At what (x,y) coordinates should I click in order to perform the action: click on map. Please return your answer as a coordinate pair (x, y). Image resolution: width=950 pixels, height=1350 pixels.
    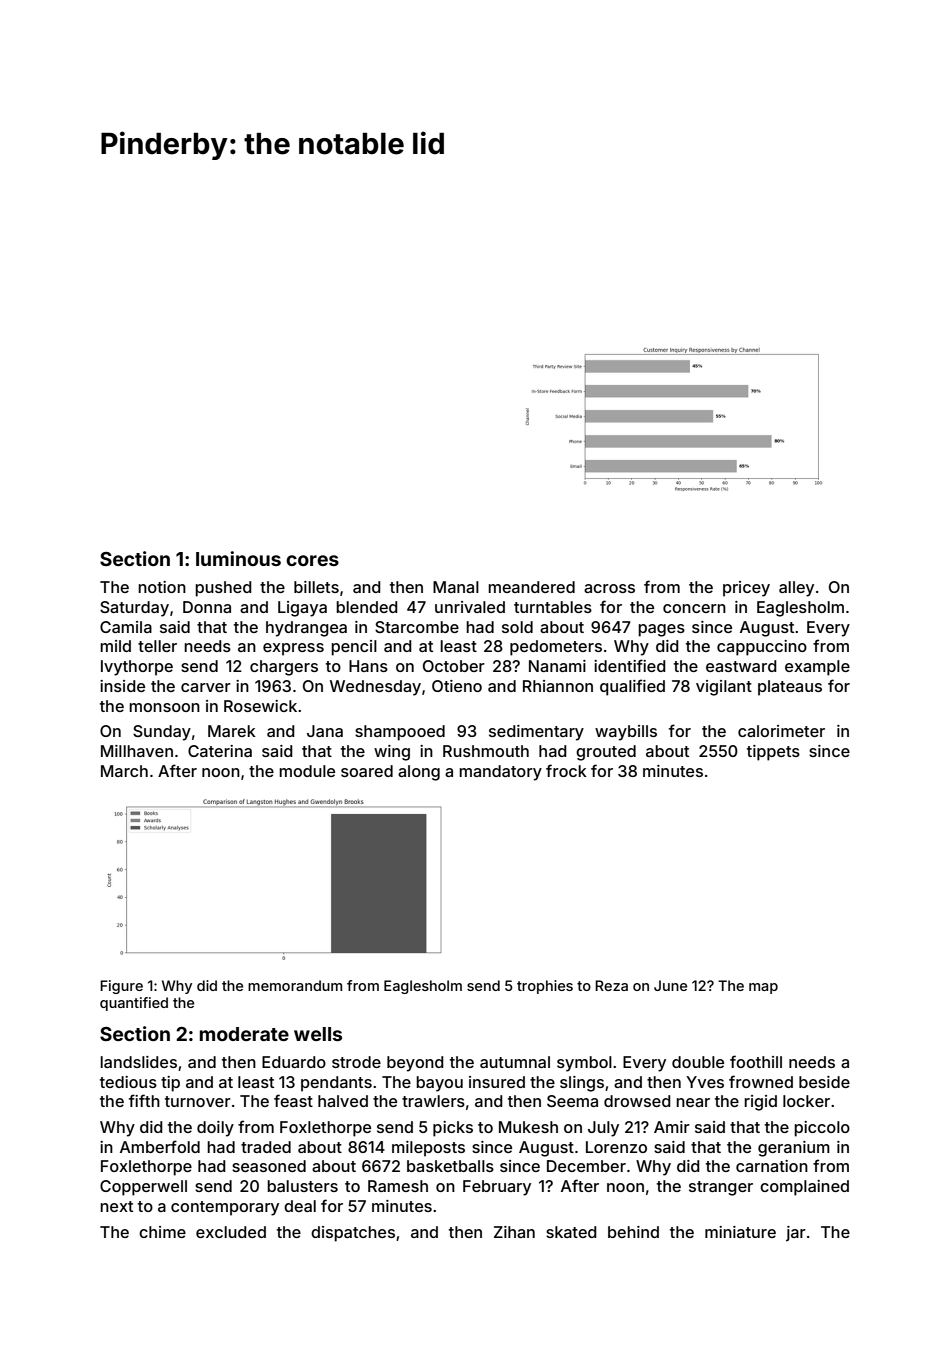
    Looking at the image, I should click on (763, 988).
